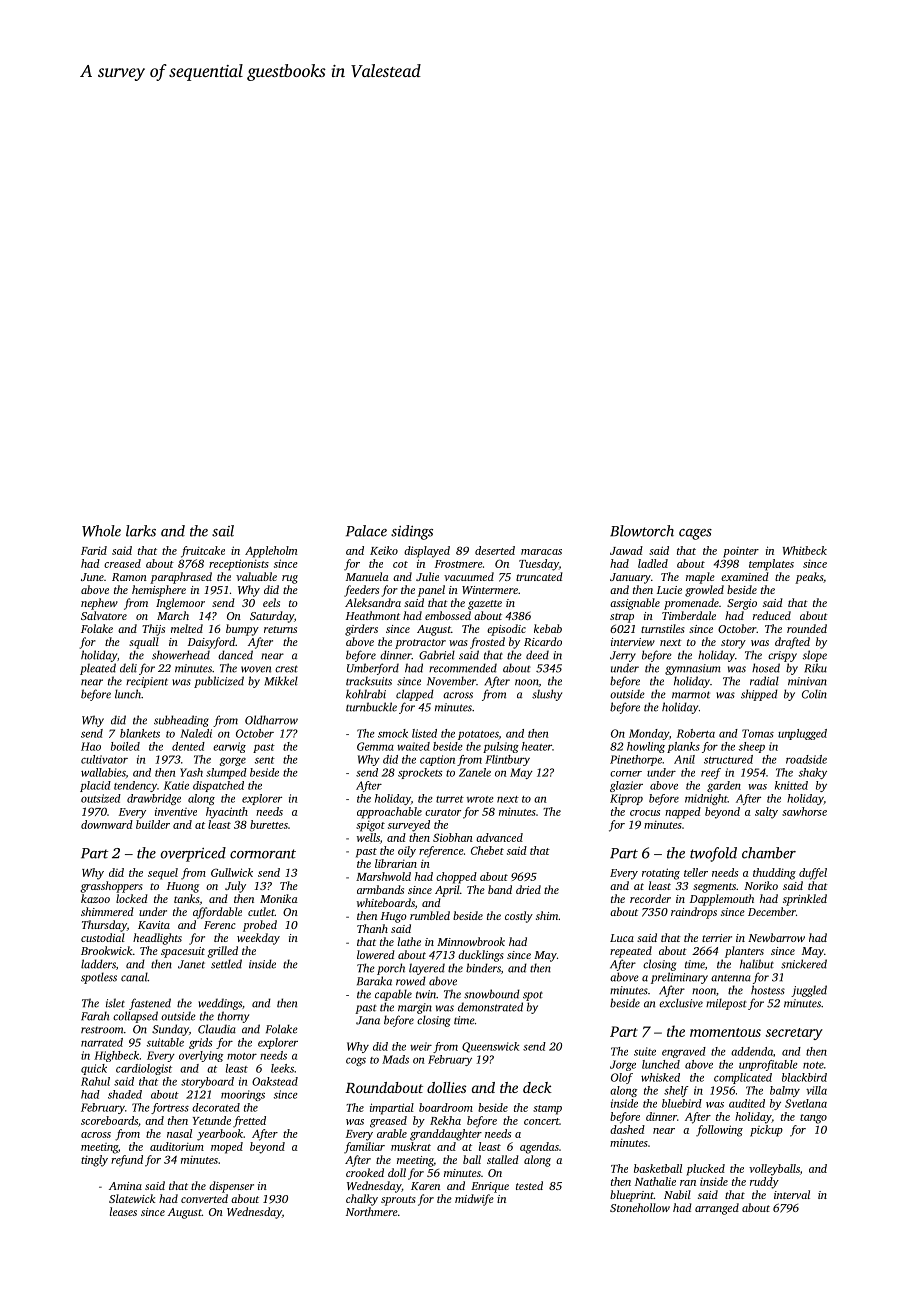 The width and height of the image is (908, 1316). What do you see at coordinates (499, 837) in the image?
I see `advanced` at bounding box center [499, 837].
